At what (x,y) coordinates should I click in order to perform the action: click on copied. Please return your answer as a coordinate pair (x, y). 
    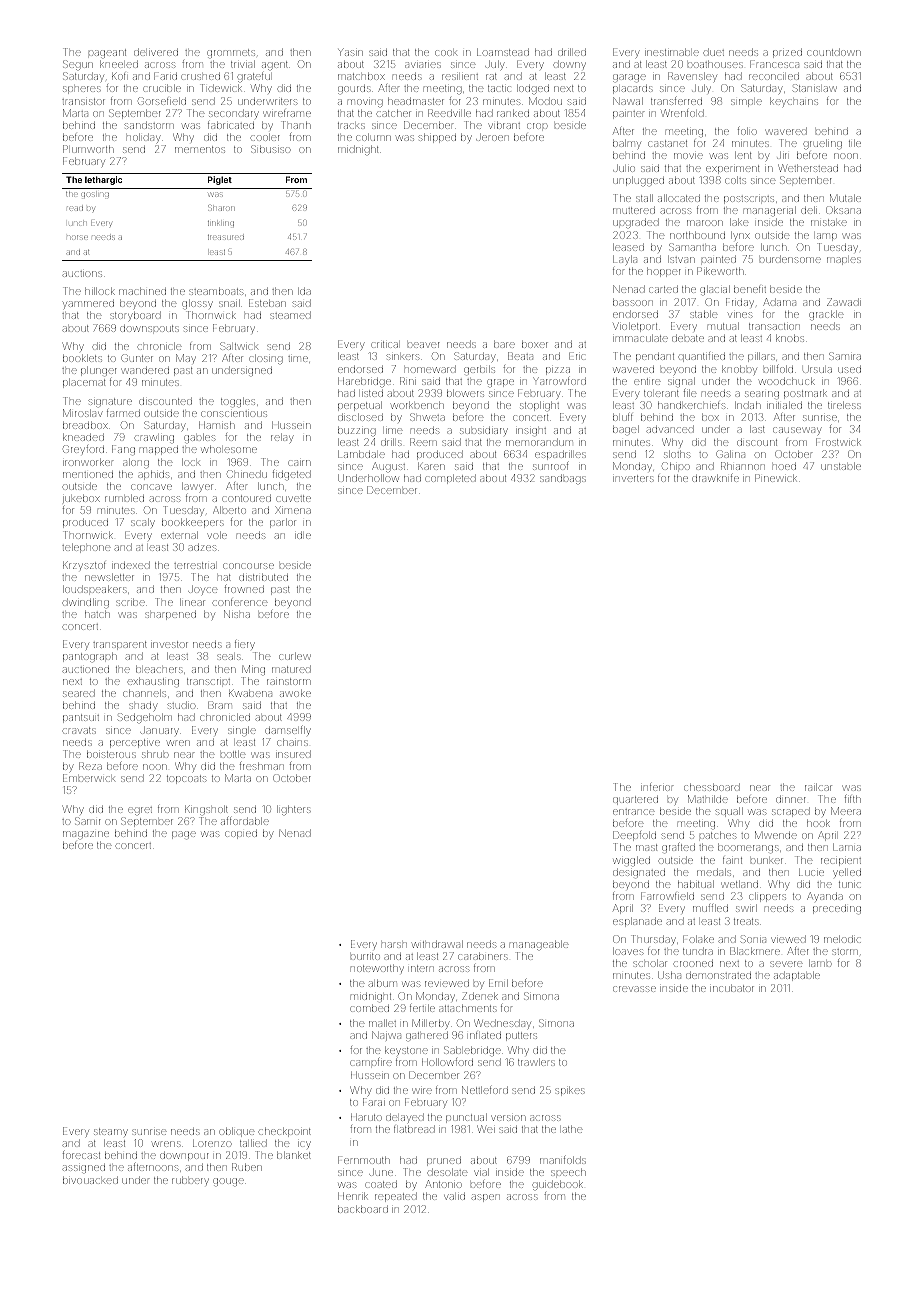
    Looking at the image, I should click on (241, 834).
